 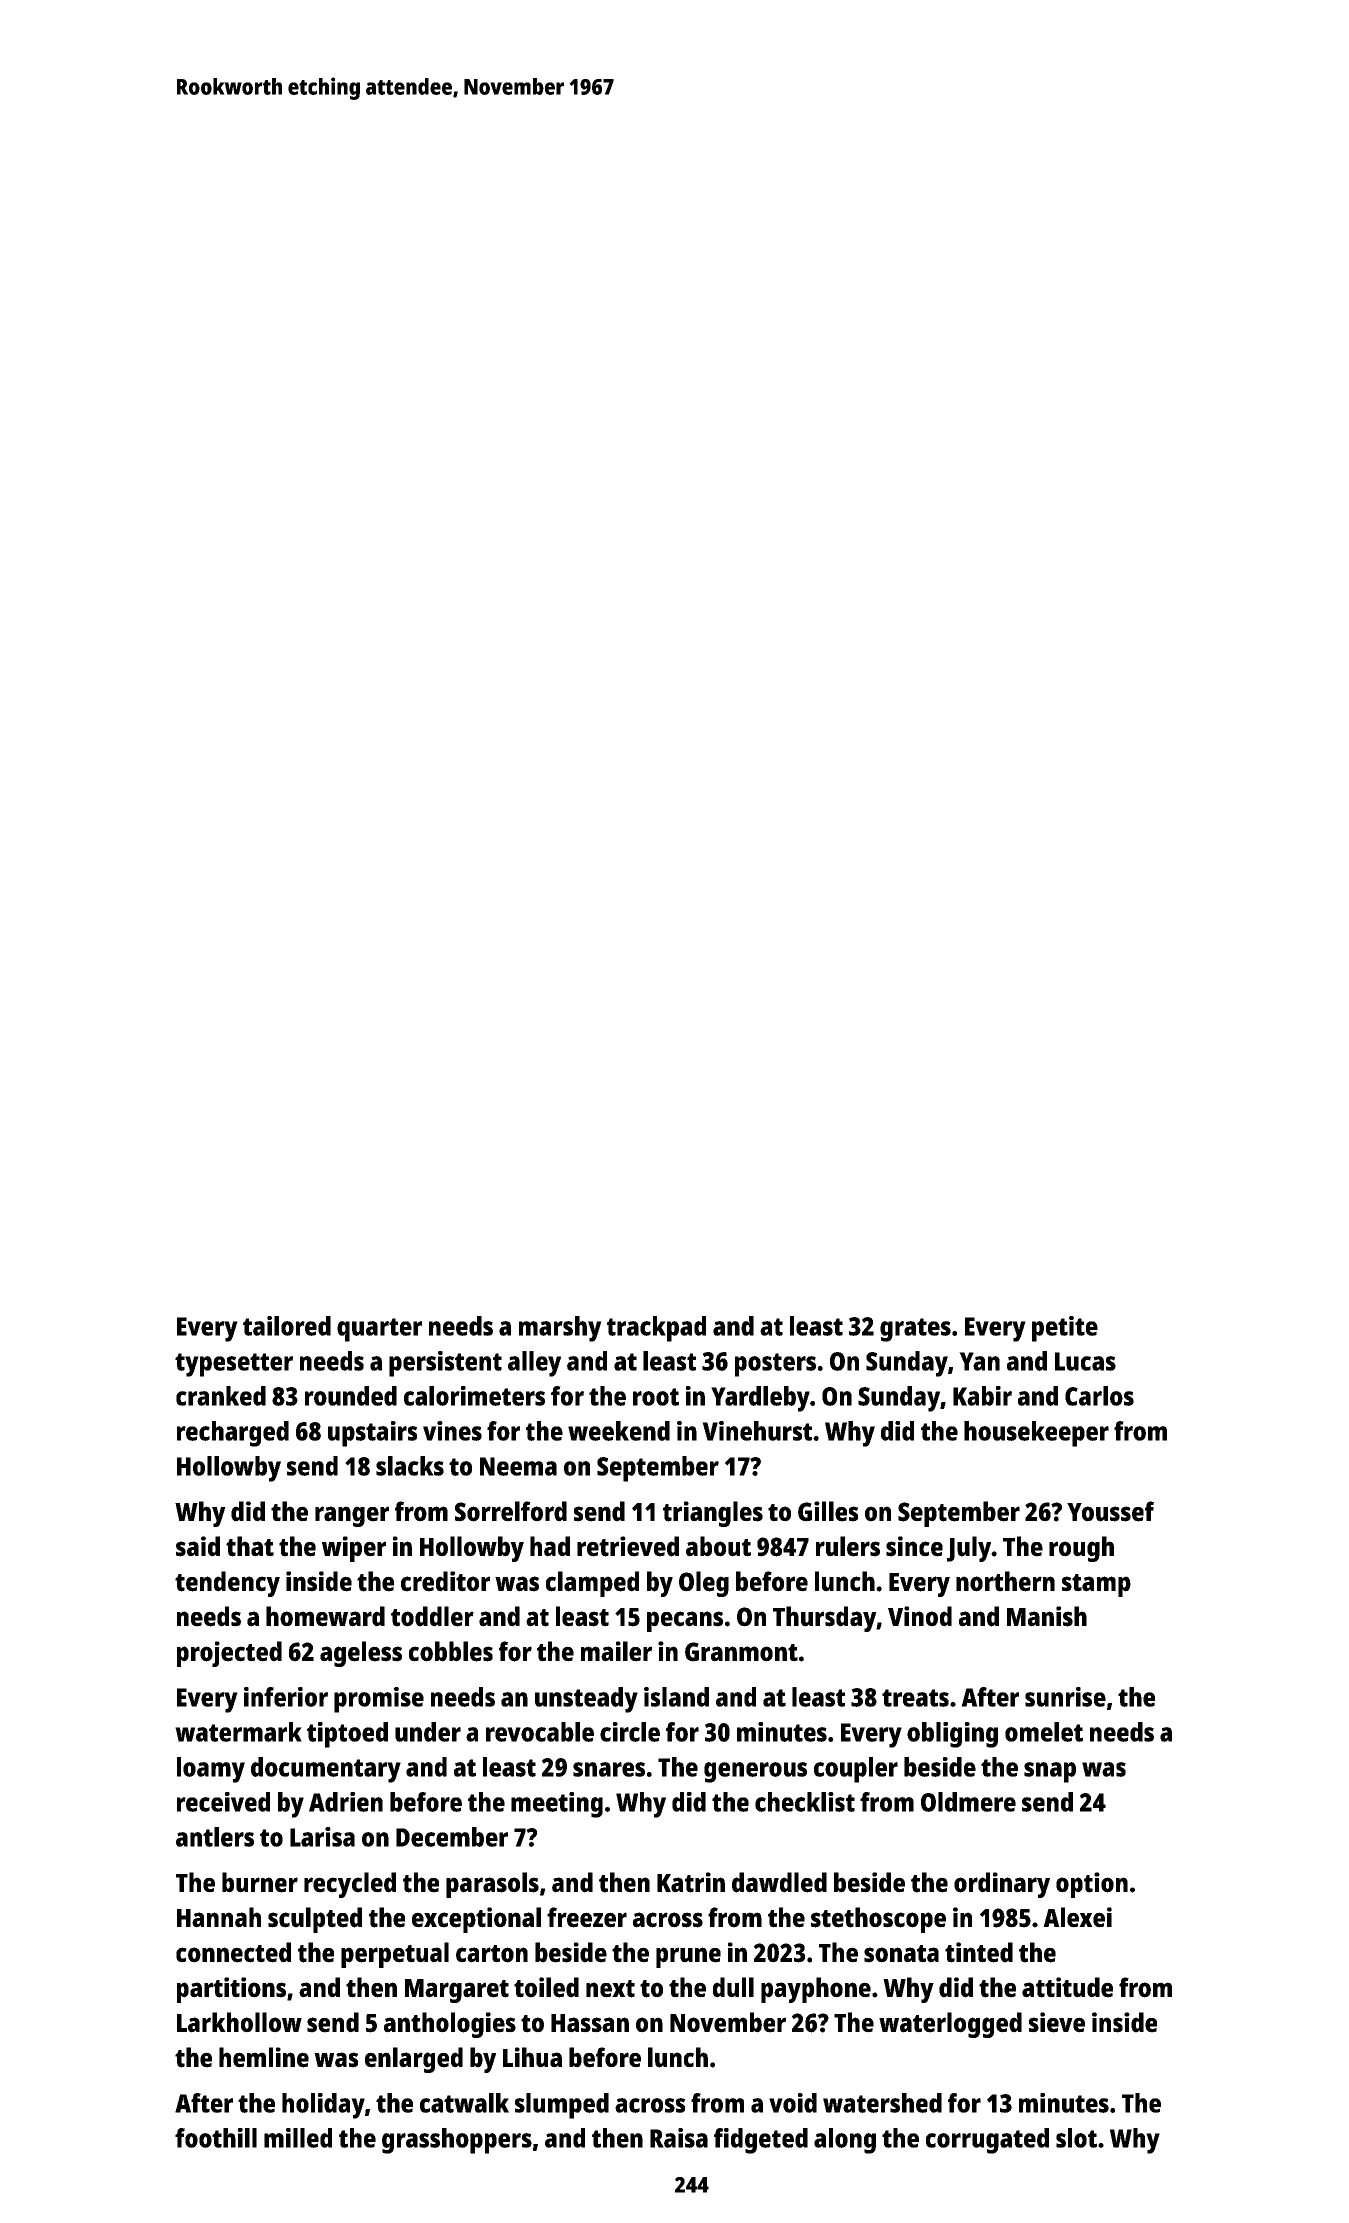 What do you see at coordinates (1099, 1396) in the image?
I see `Carlos` at bounding box center [1099, 1396].
